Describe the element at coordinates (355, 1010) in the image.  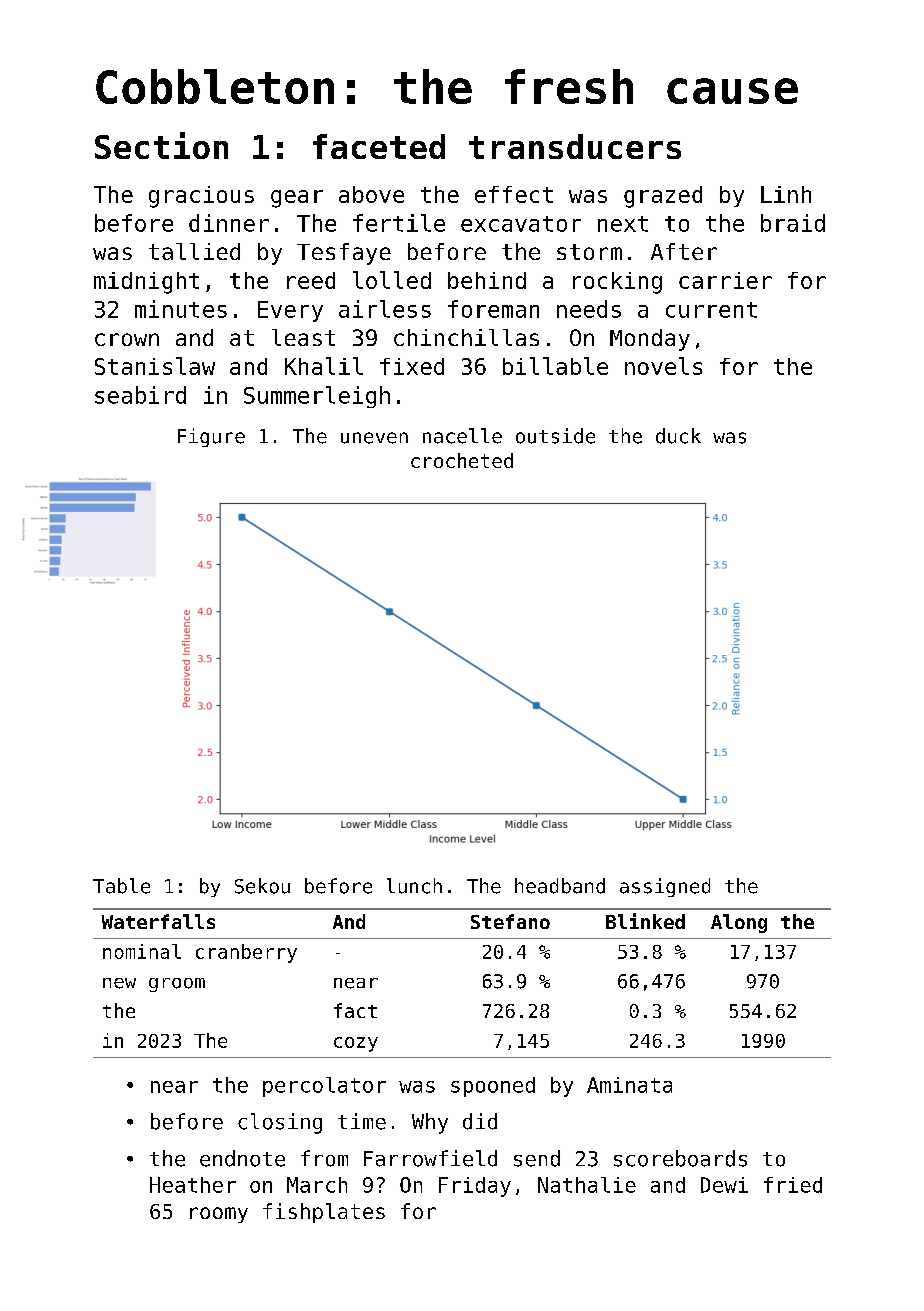
I see `fact` at that location.
